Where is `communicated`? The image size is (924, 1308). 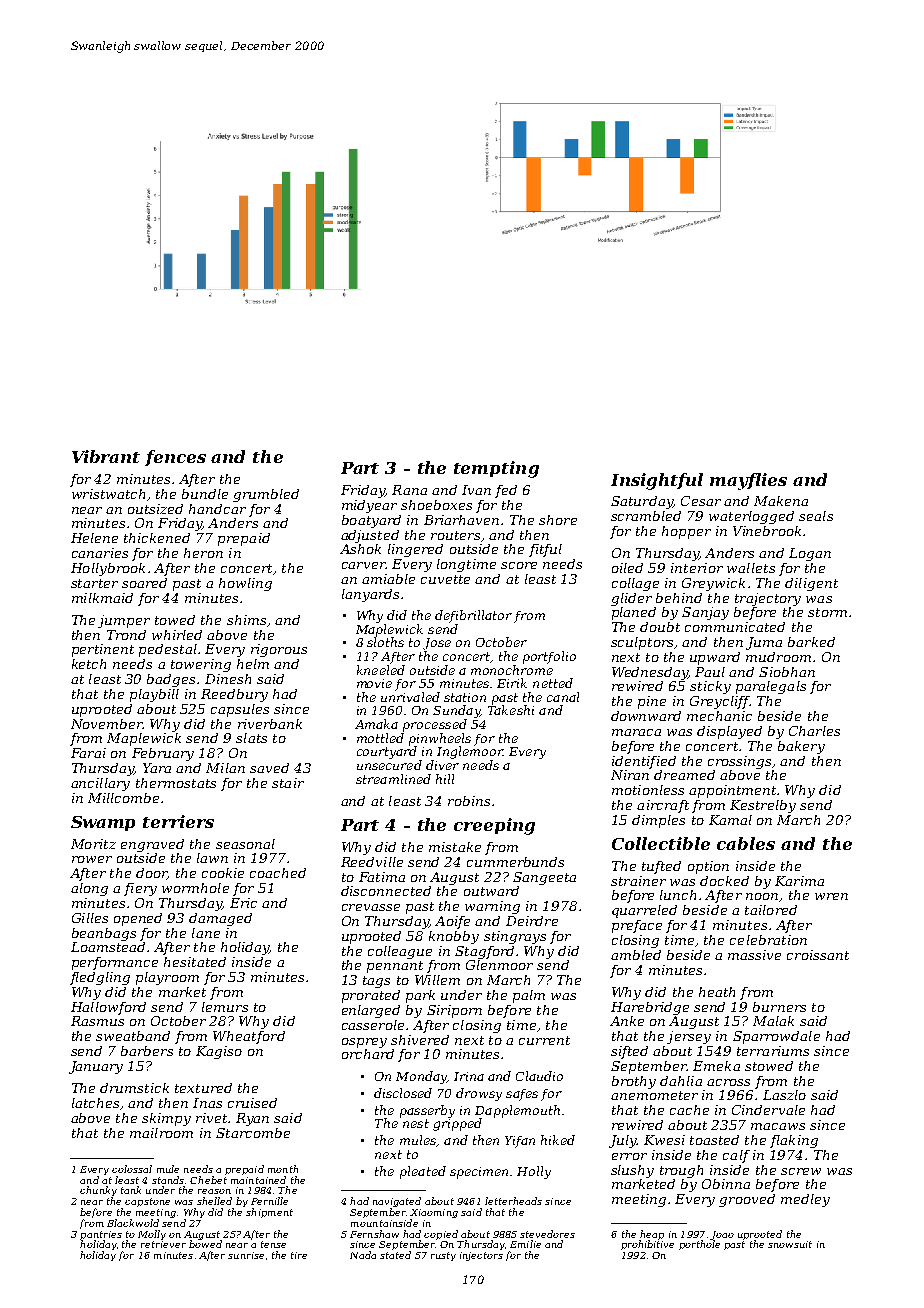 communicated is located at coordinates (735, 627).
